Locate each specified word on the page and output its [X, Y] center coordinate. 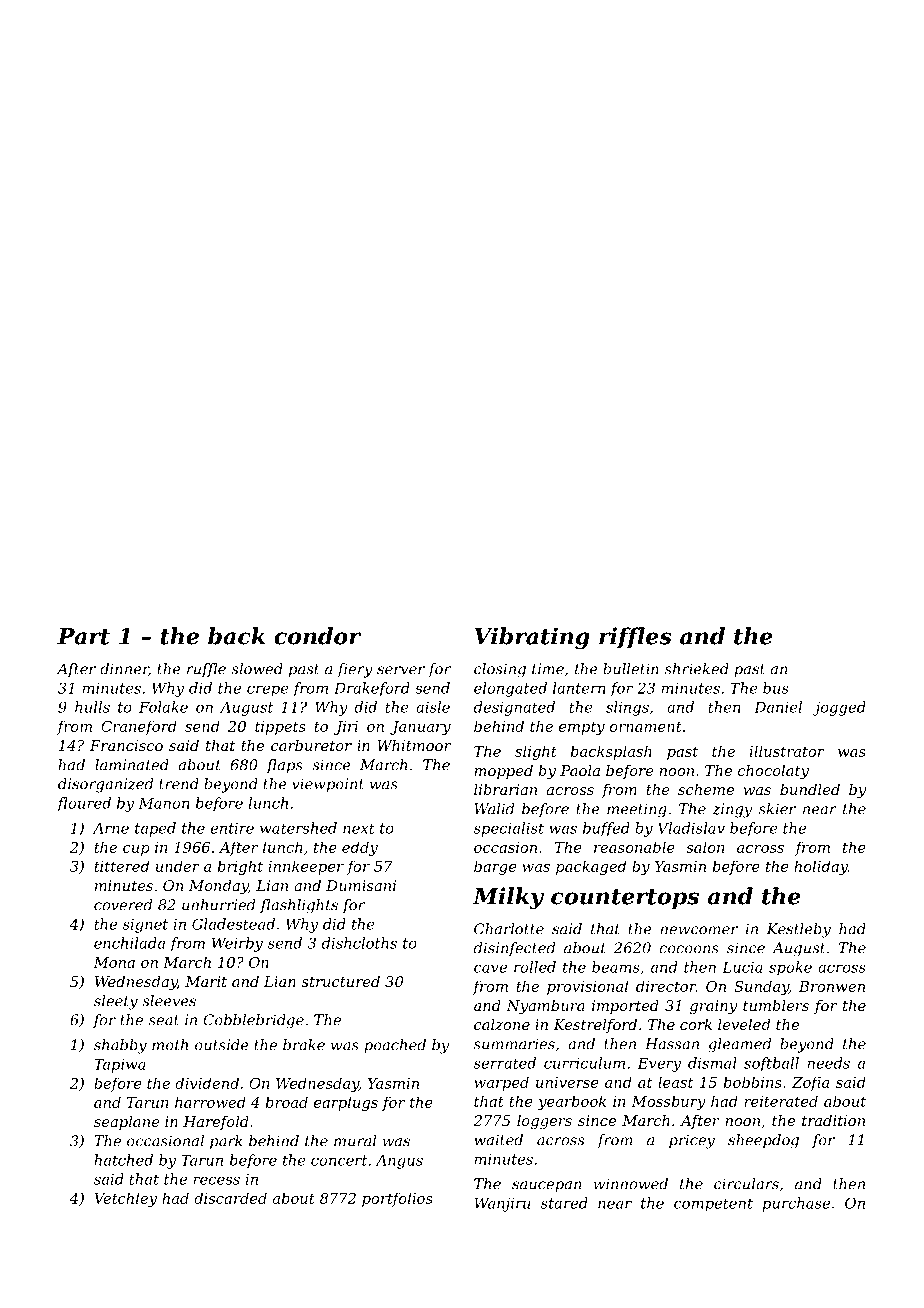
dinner [124, 669]
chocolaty [773, 772]
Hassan [672, 1044]
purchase [796, 1204]
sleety [116, 1002]
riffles [635, 638]
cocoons [689, 949]
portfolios [397, 1199]
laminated [132, 765]
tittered [121, 866]
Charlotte [509, 929]
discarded [230, 1198]
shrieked [697, 669]
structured [341, 981]
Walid [494, 809]
